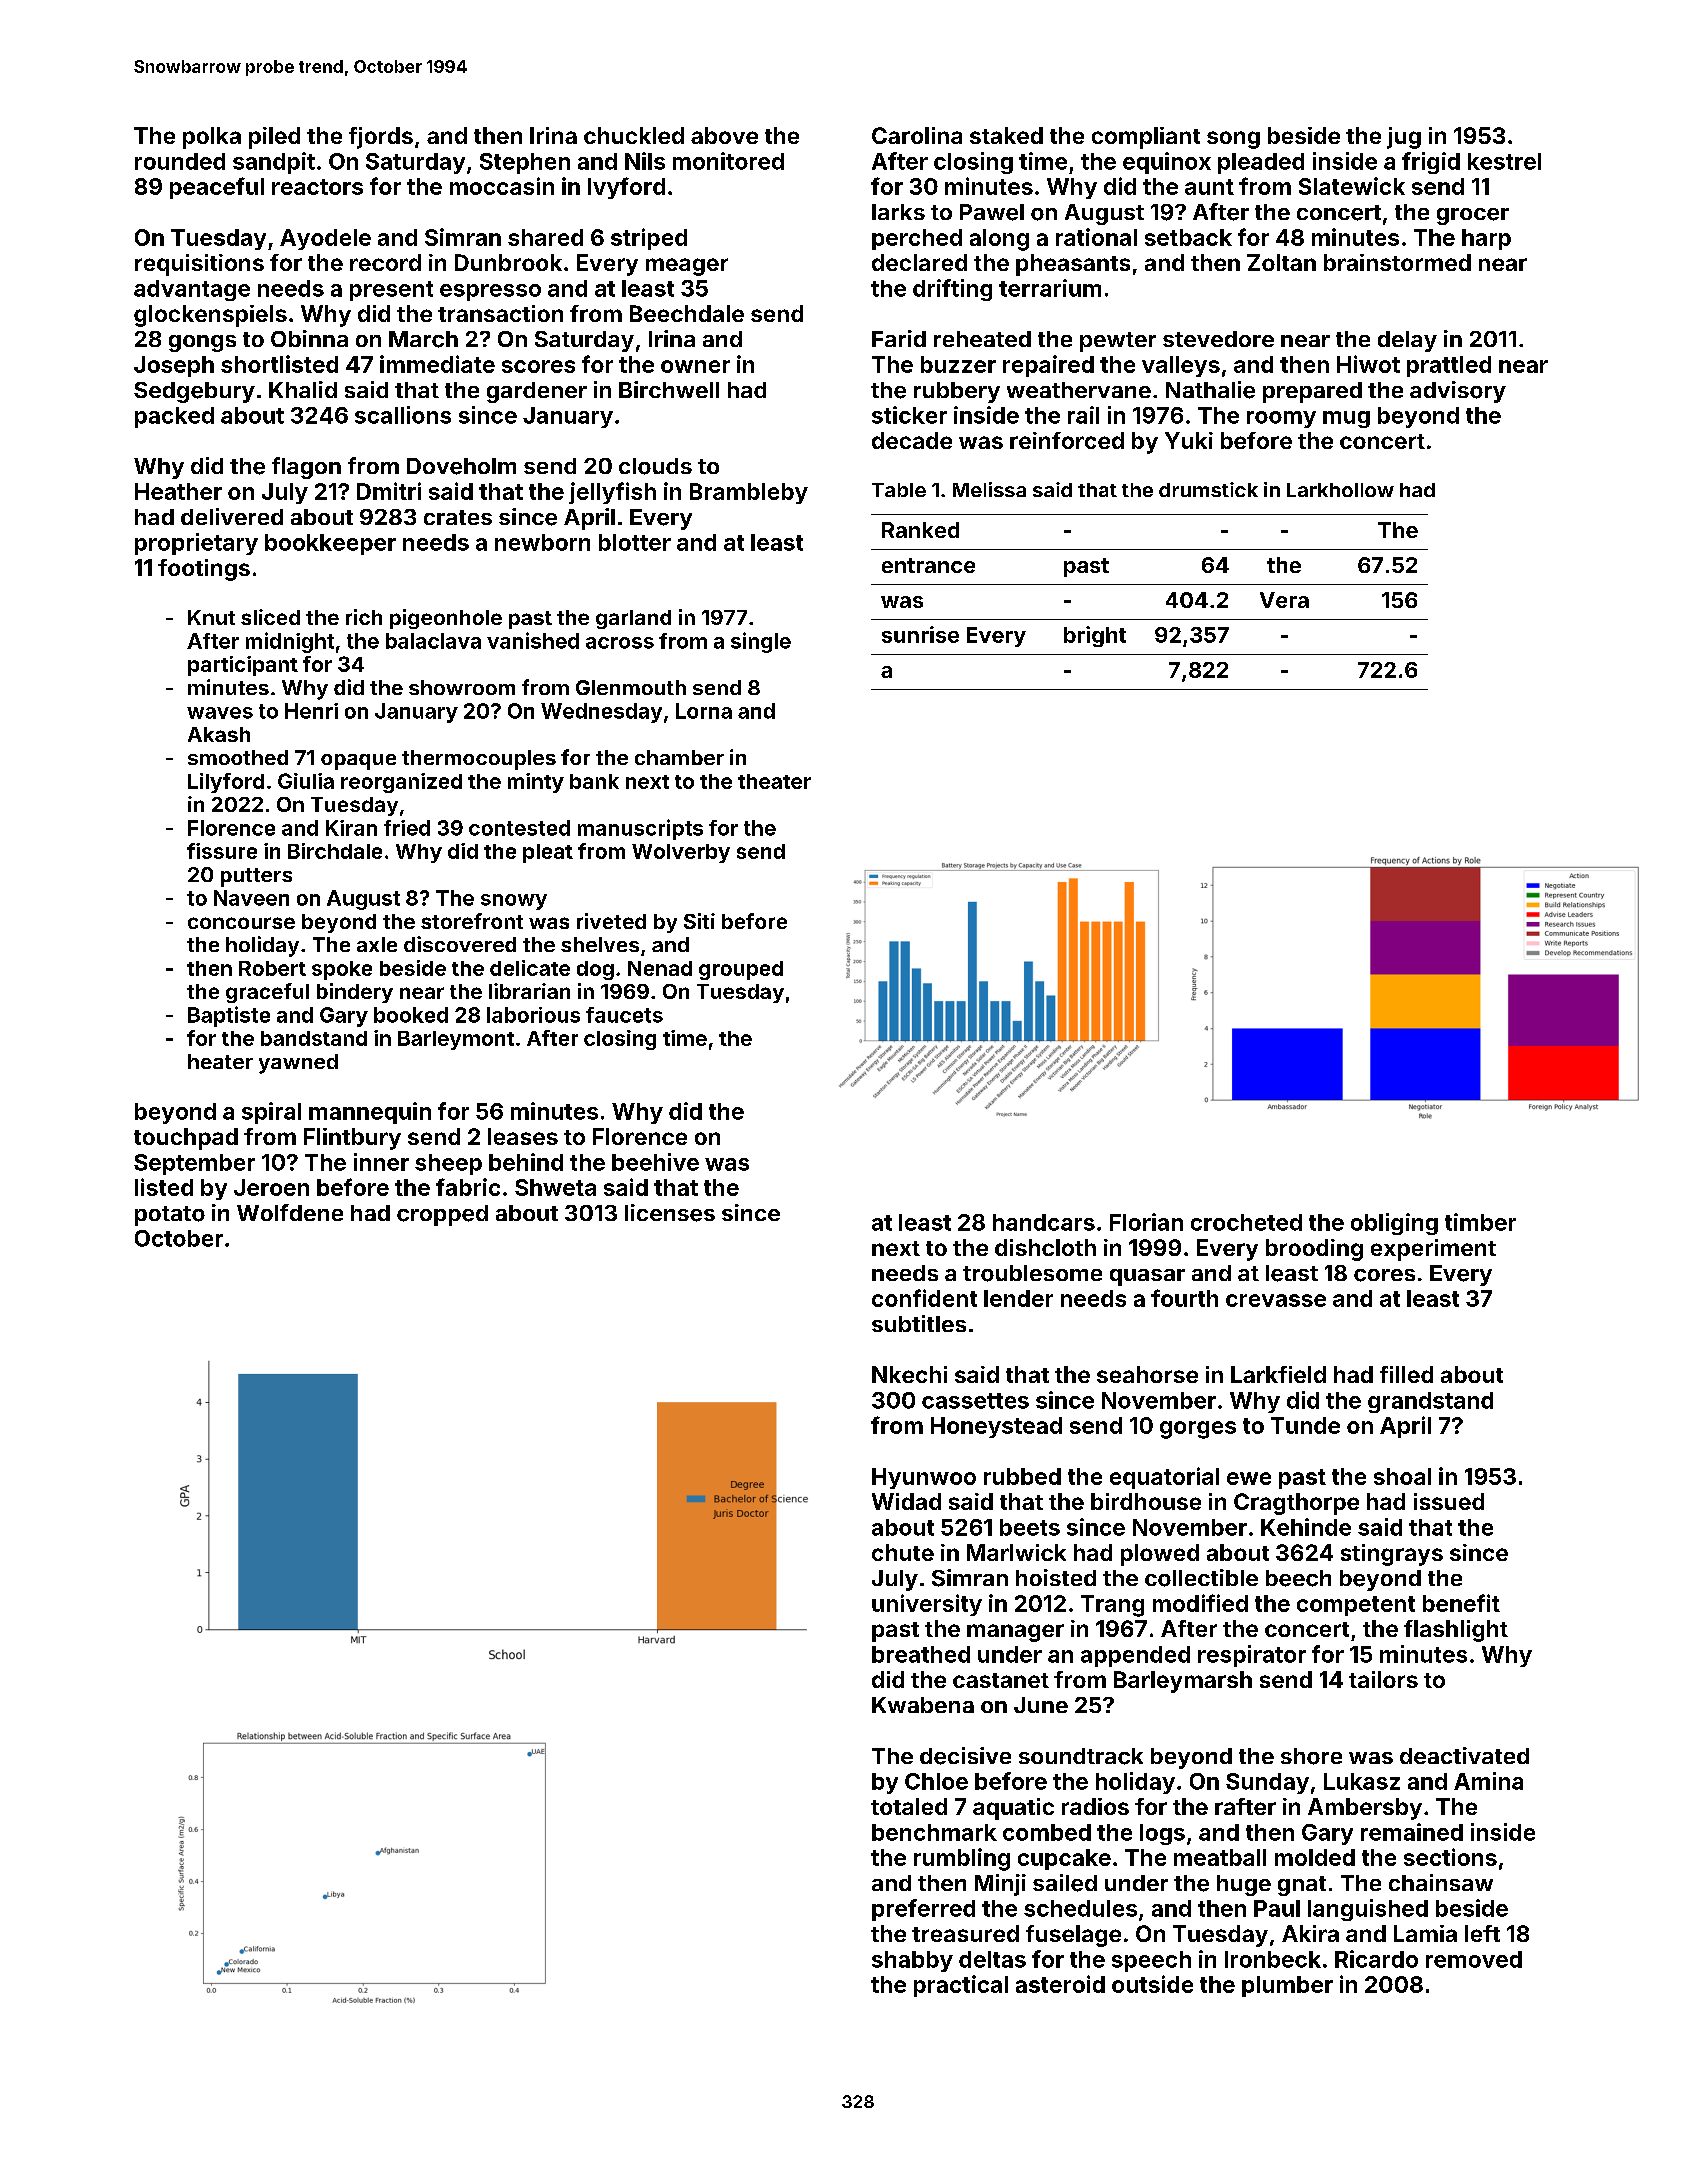  Describe the element at coordinates (1480, 1222) in the screenshot. I see `timber` at that location.
